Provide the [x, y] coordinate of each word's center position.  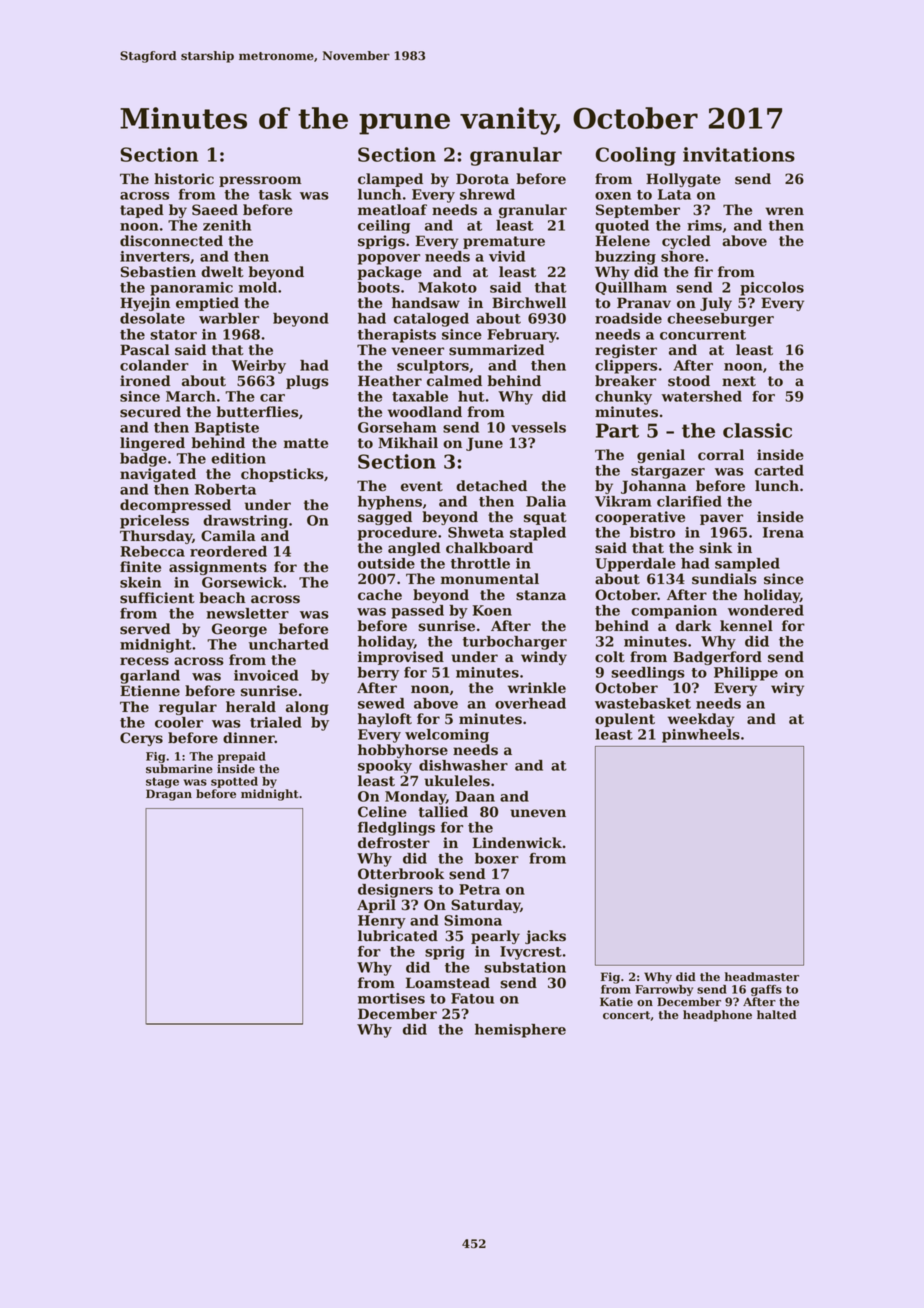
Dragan [169, 795]
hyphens [390, 503]
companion [674, 612]
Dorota [482, 179]
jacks [545, 937]
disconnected [171, 241]
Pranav [644, 302]
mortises [391, 998]
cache [380, 595]
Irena [783, 532]
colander [154, 365]
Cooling [636, 156]
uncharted [289, 644]
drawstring [245, 522]
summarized [496, 350]
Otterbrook [401, 874]
